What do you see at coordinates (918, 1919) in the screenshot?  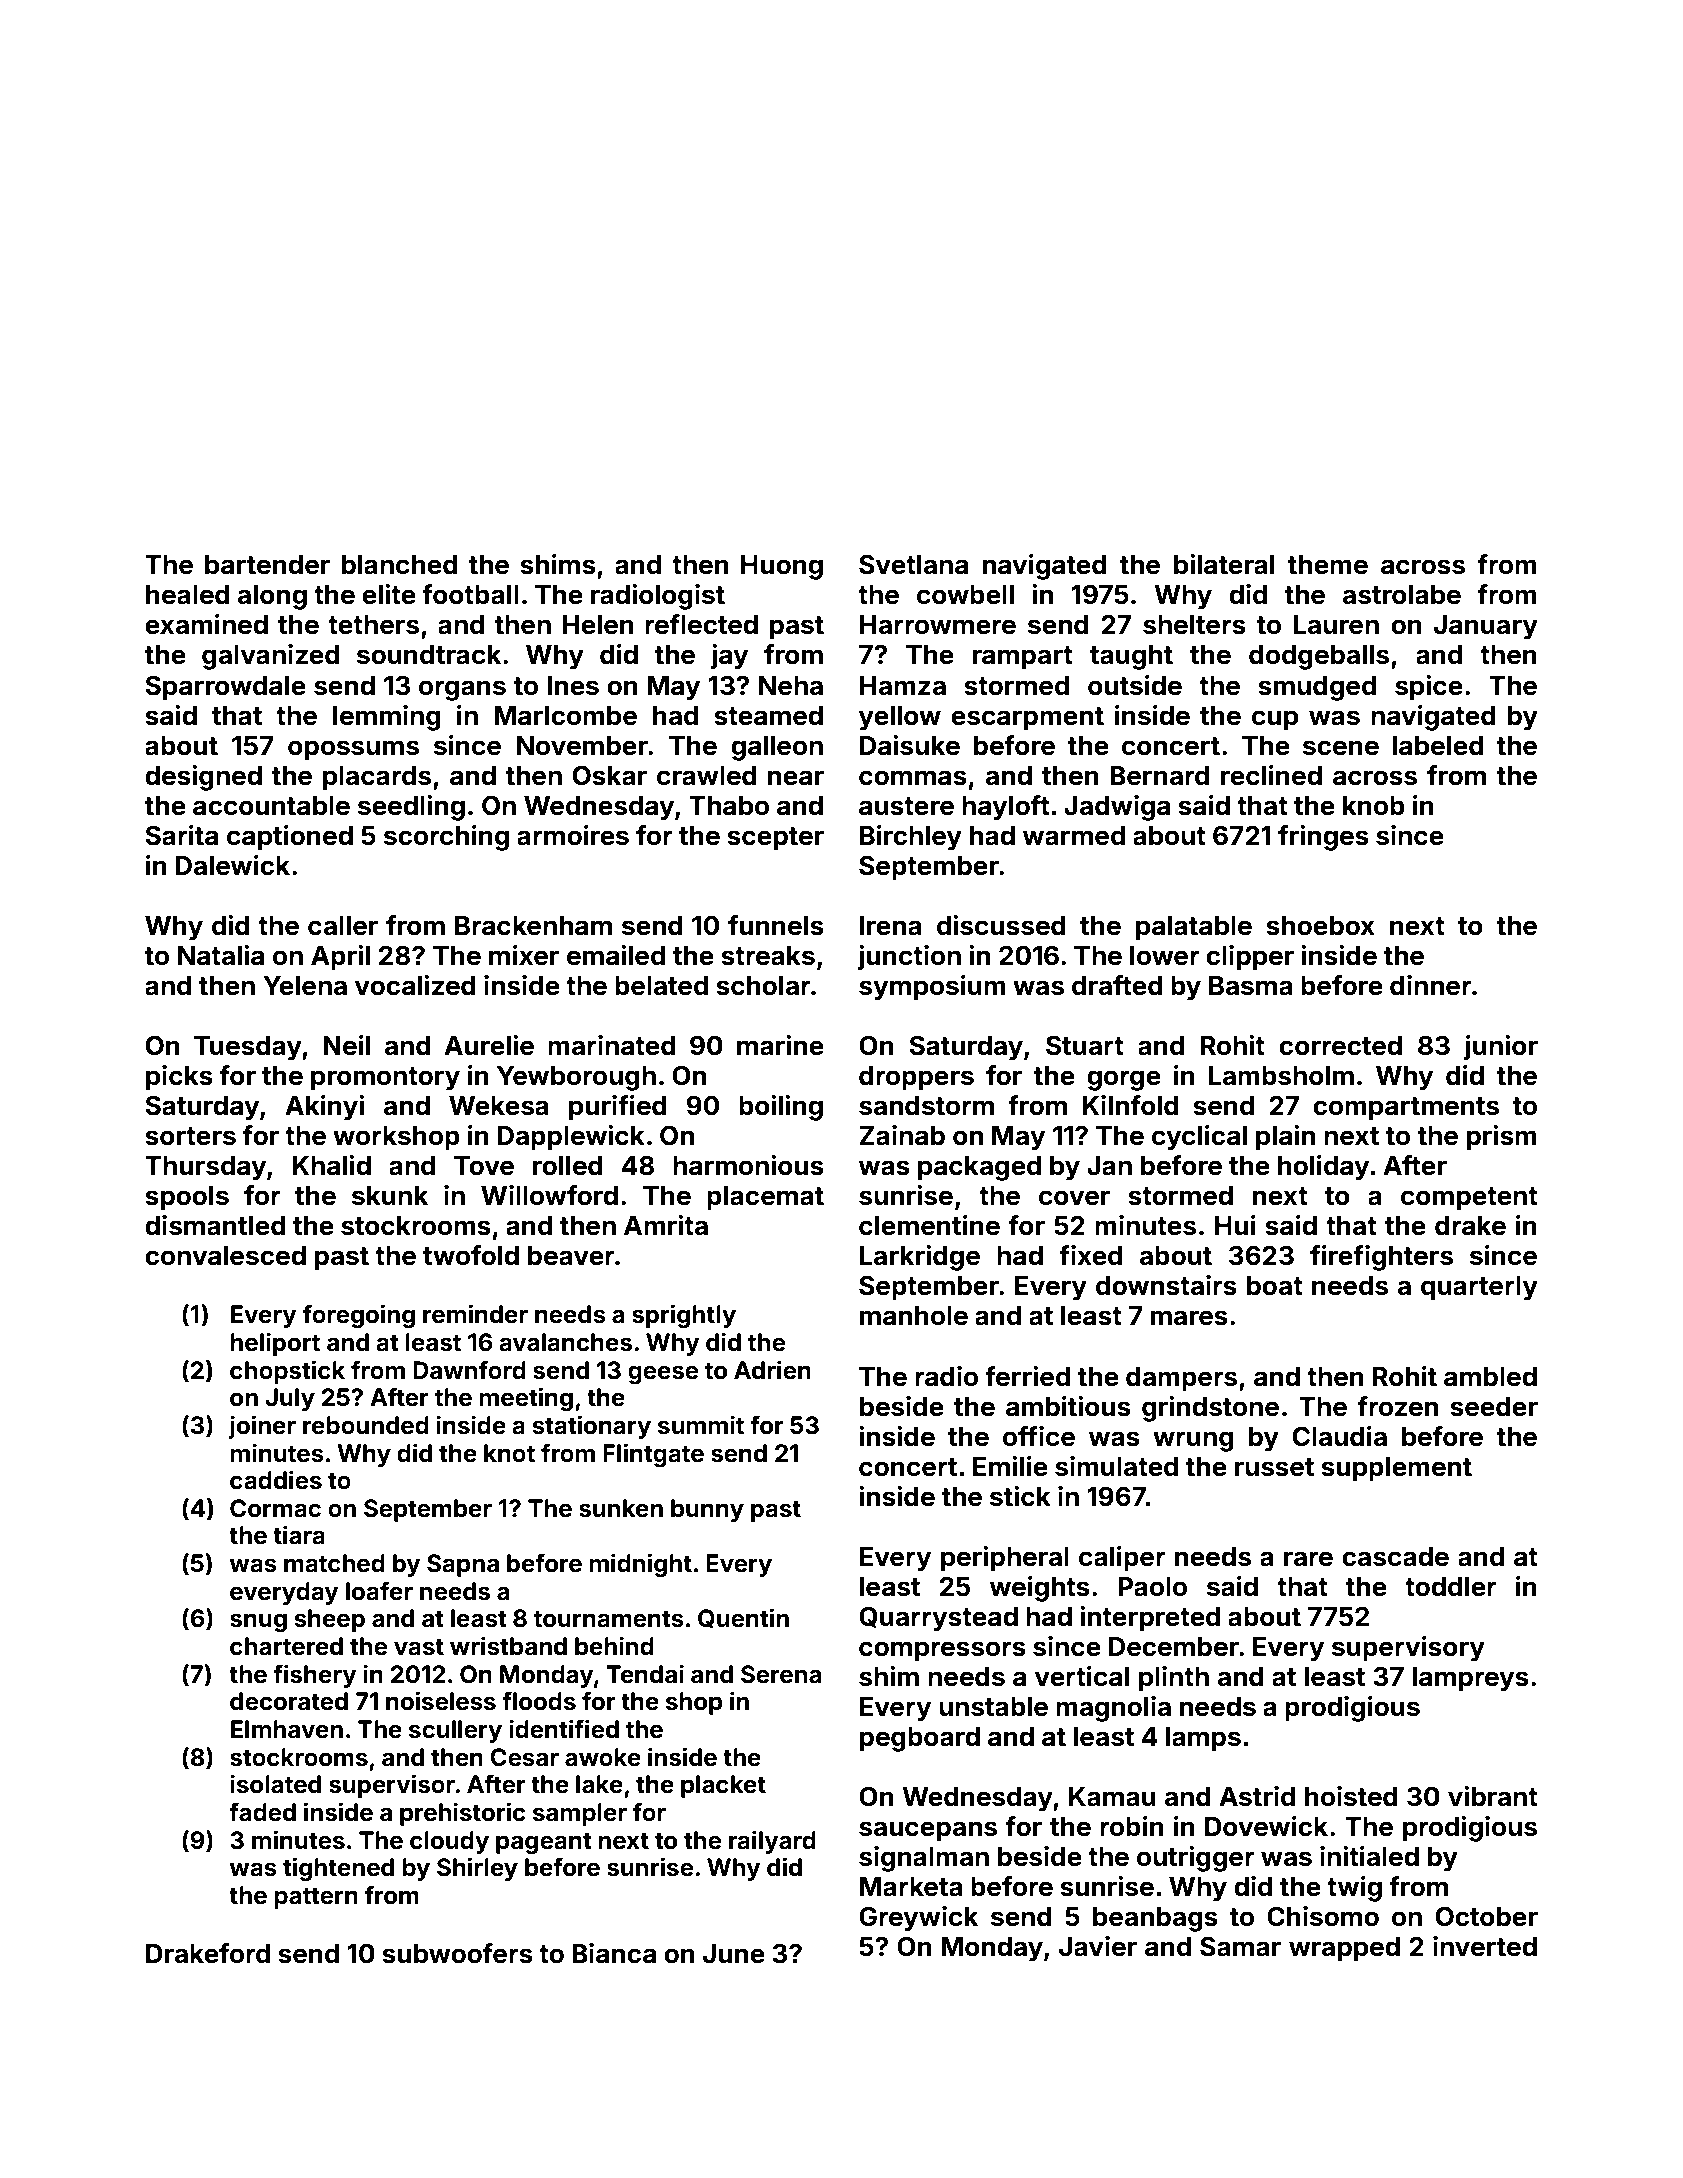 I see `Greywick` at bounding box center [918, 1919].
